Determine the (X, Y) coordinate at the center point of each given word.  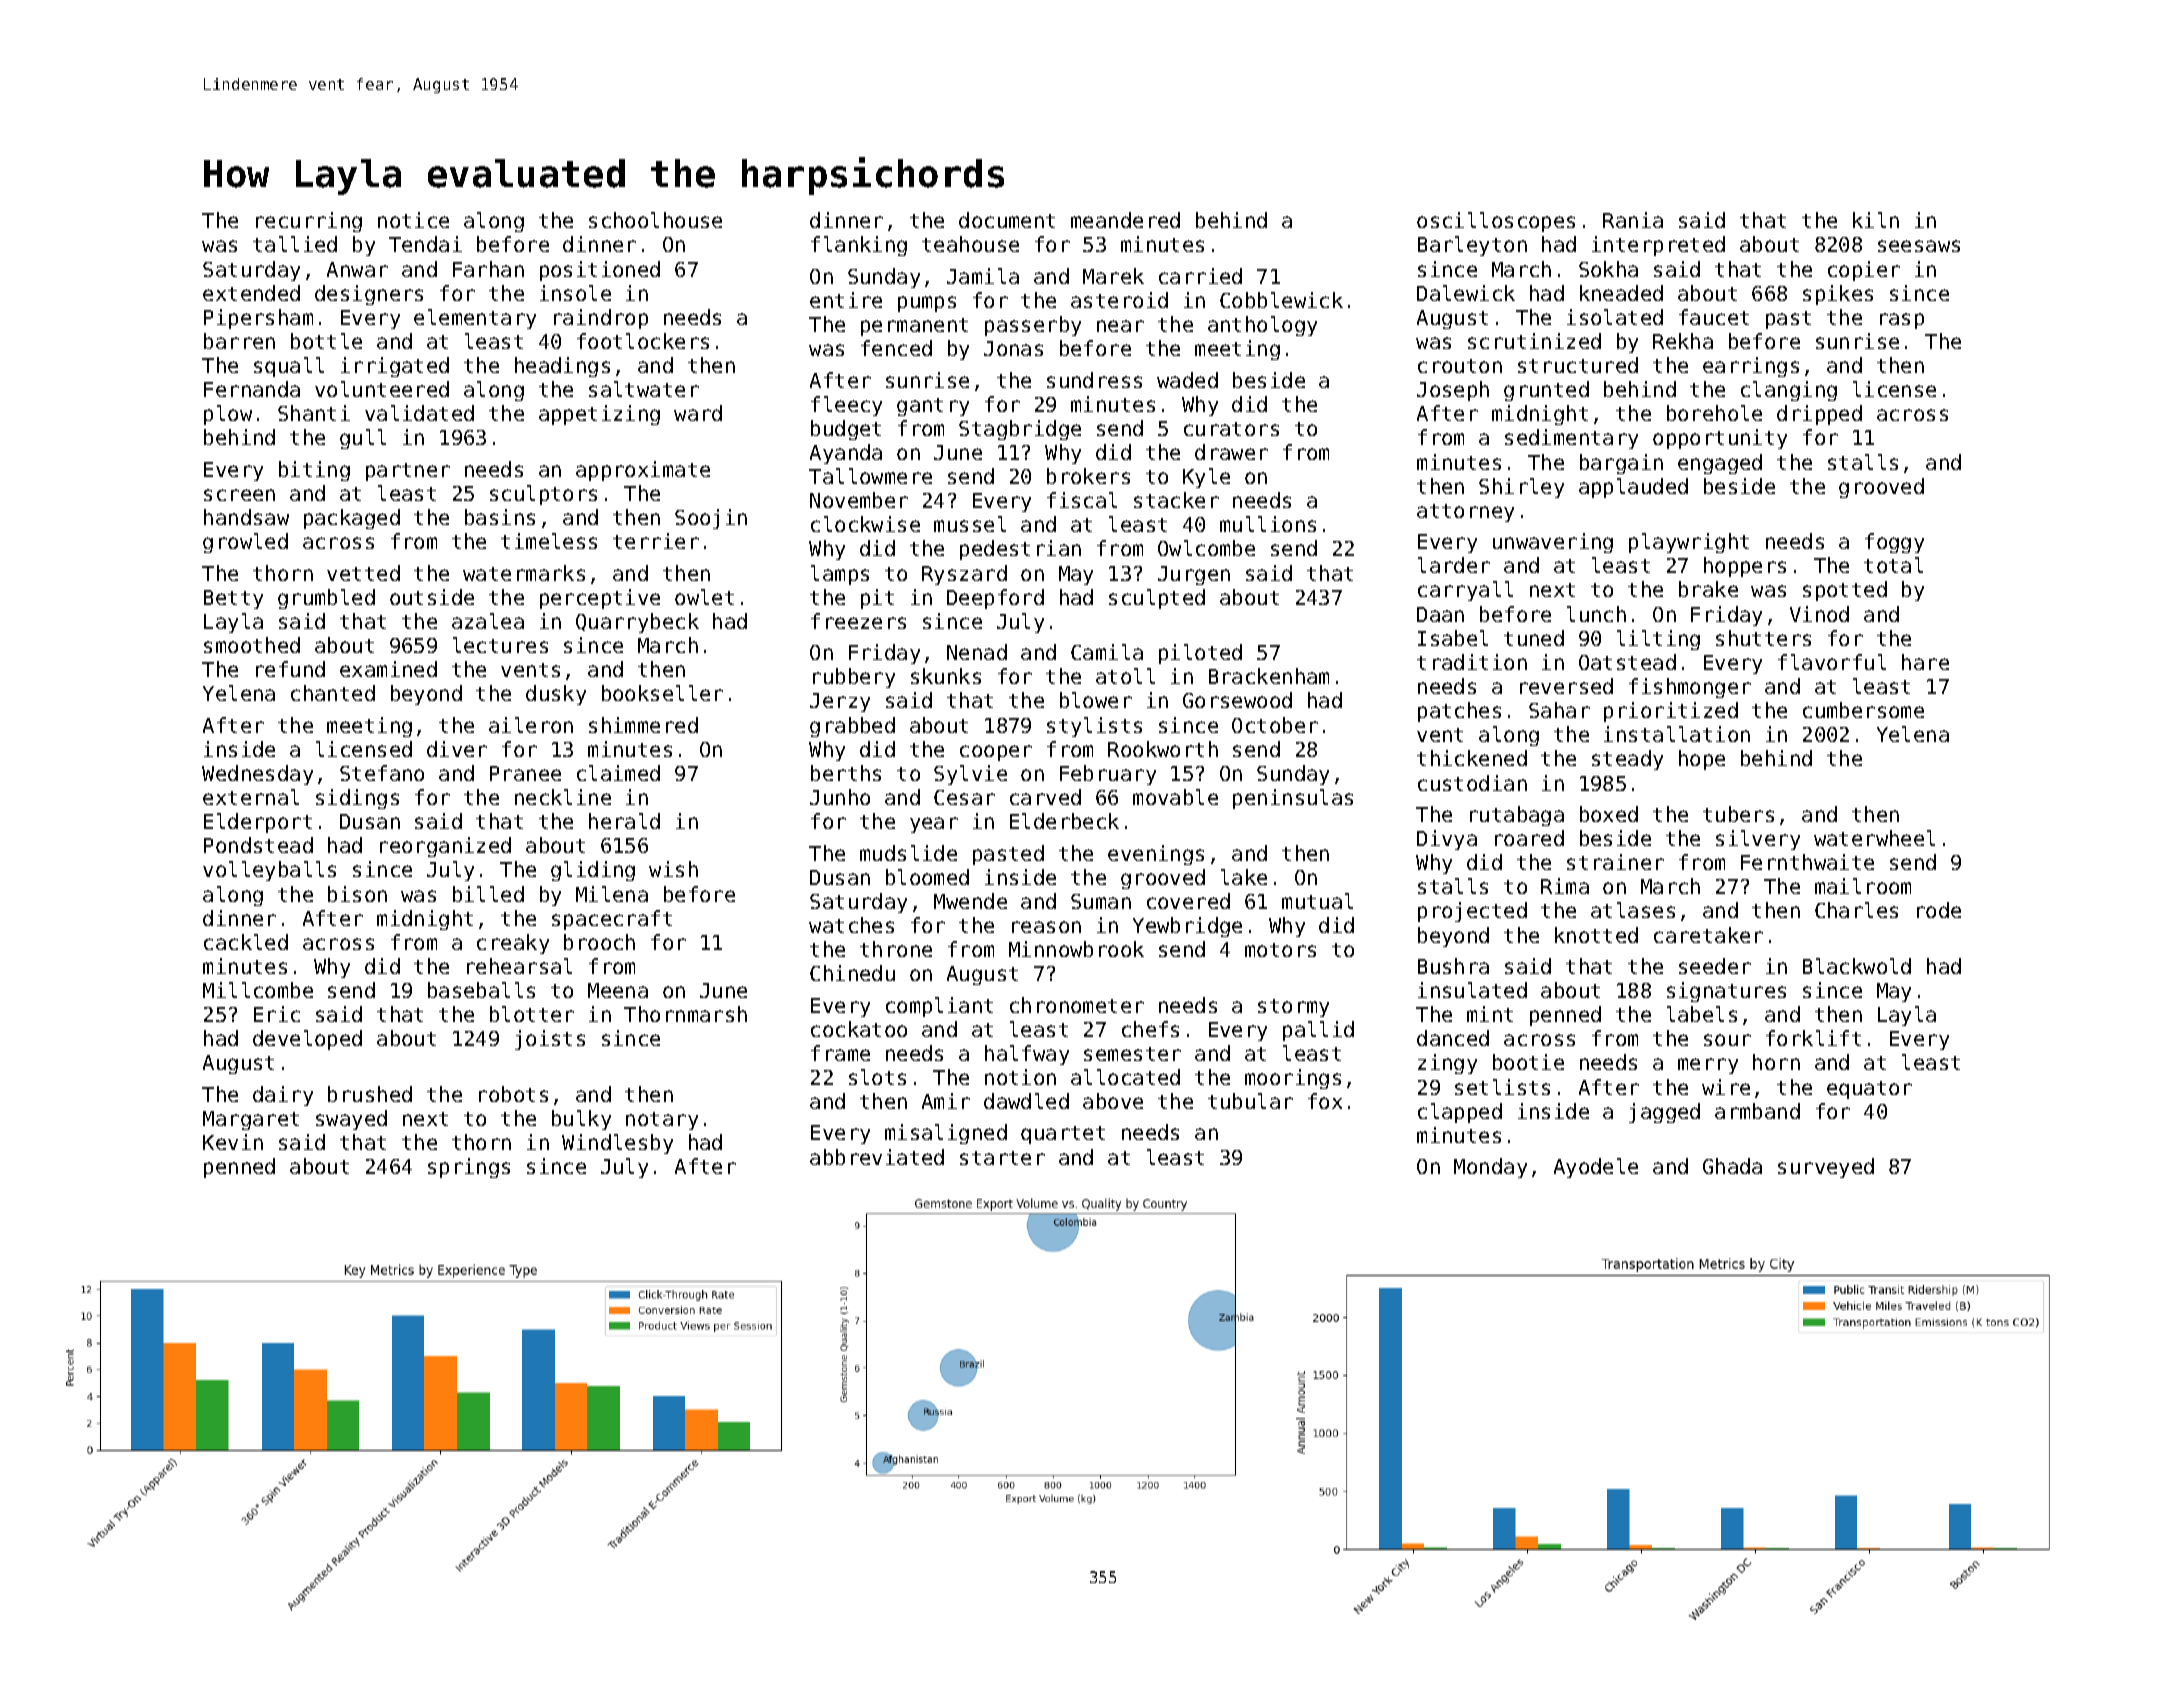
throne (896, 949)
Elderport (258, 823)
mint (1490, 1014)
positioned (600, 271)
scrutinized (1534, 341)
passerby (1033, 326)
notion (1020, 1077)
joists (550, 1040)
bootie (1528, 1062)
